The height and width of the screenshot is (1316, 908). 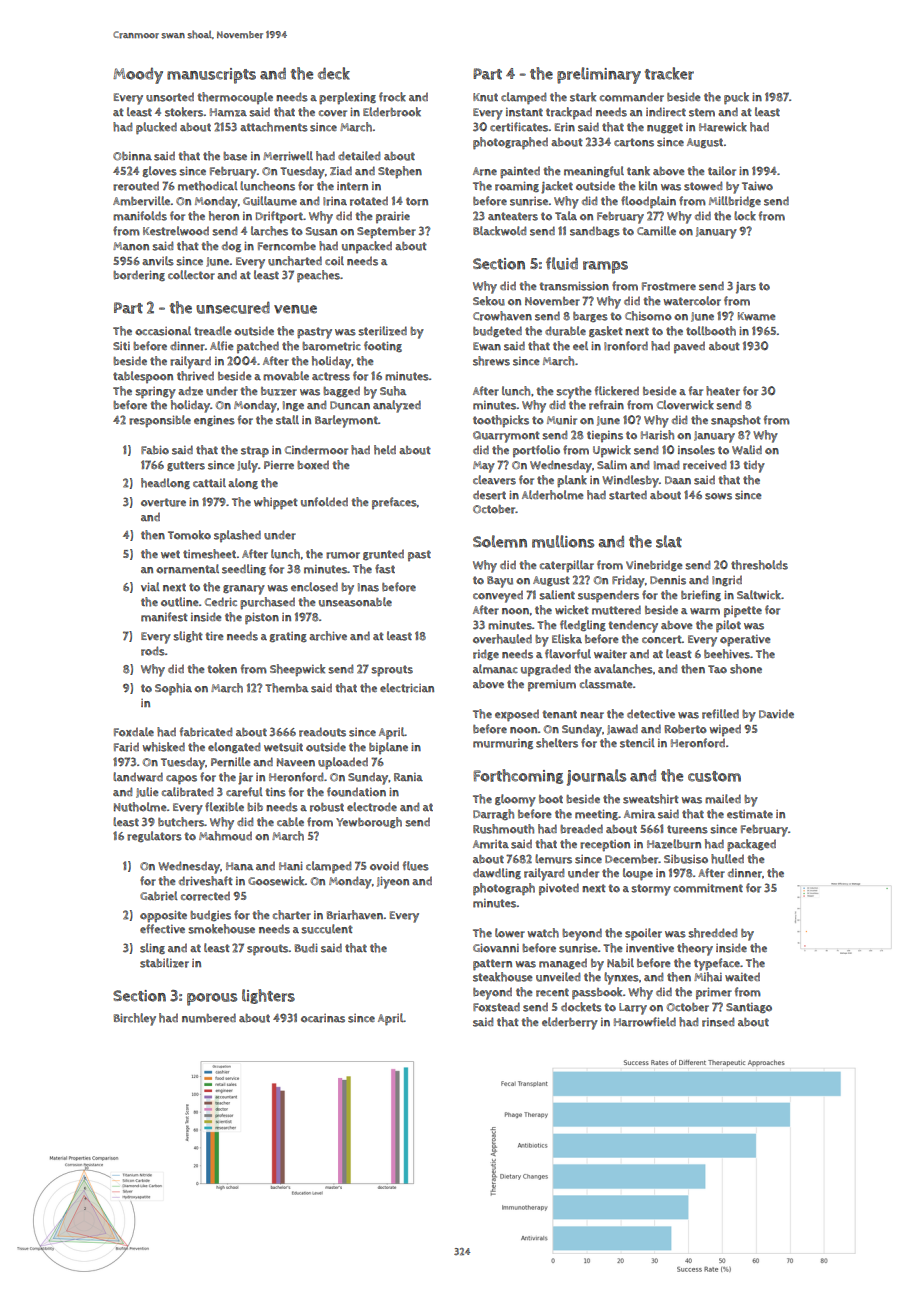 I want to click on Darragh, so click(x=493, y=814).
